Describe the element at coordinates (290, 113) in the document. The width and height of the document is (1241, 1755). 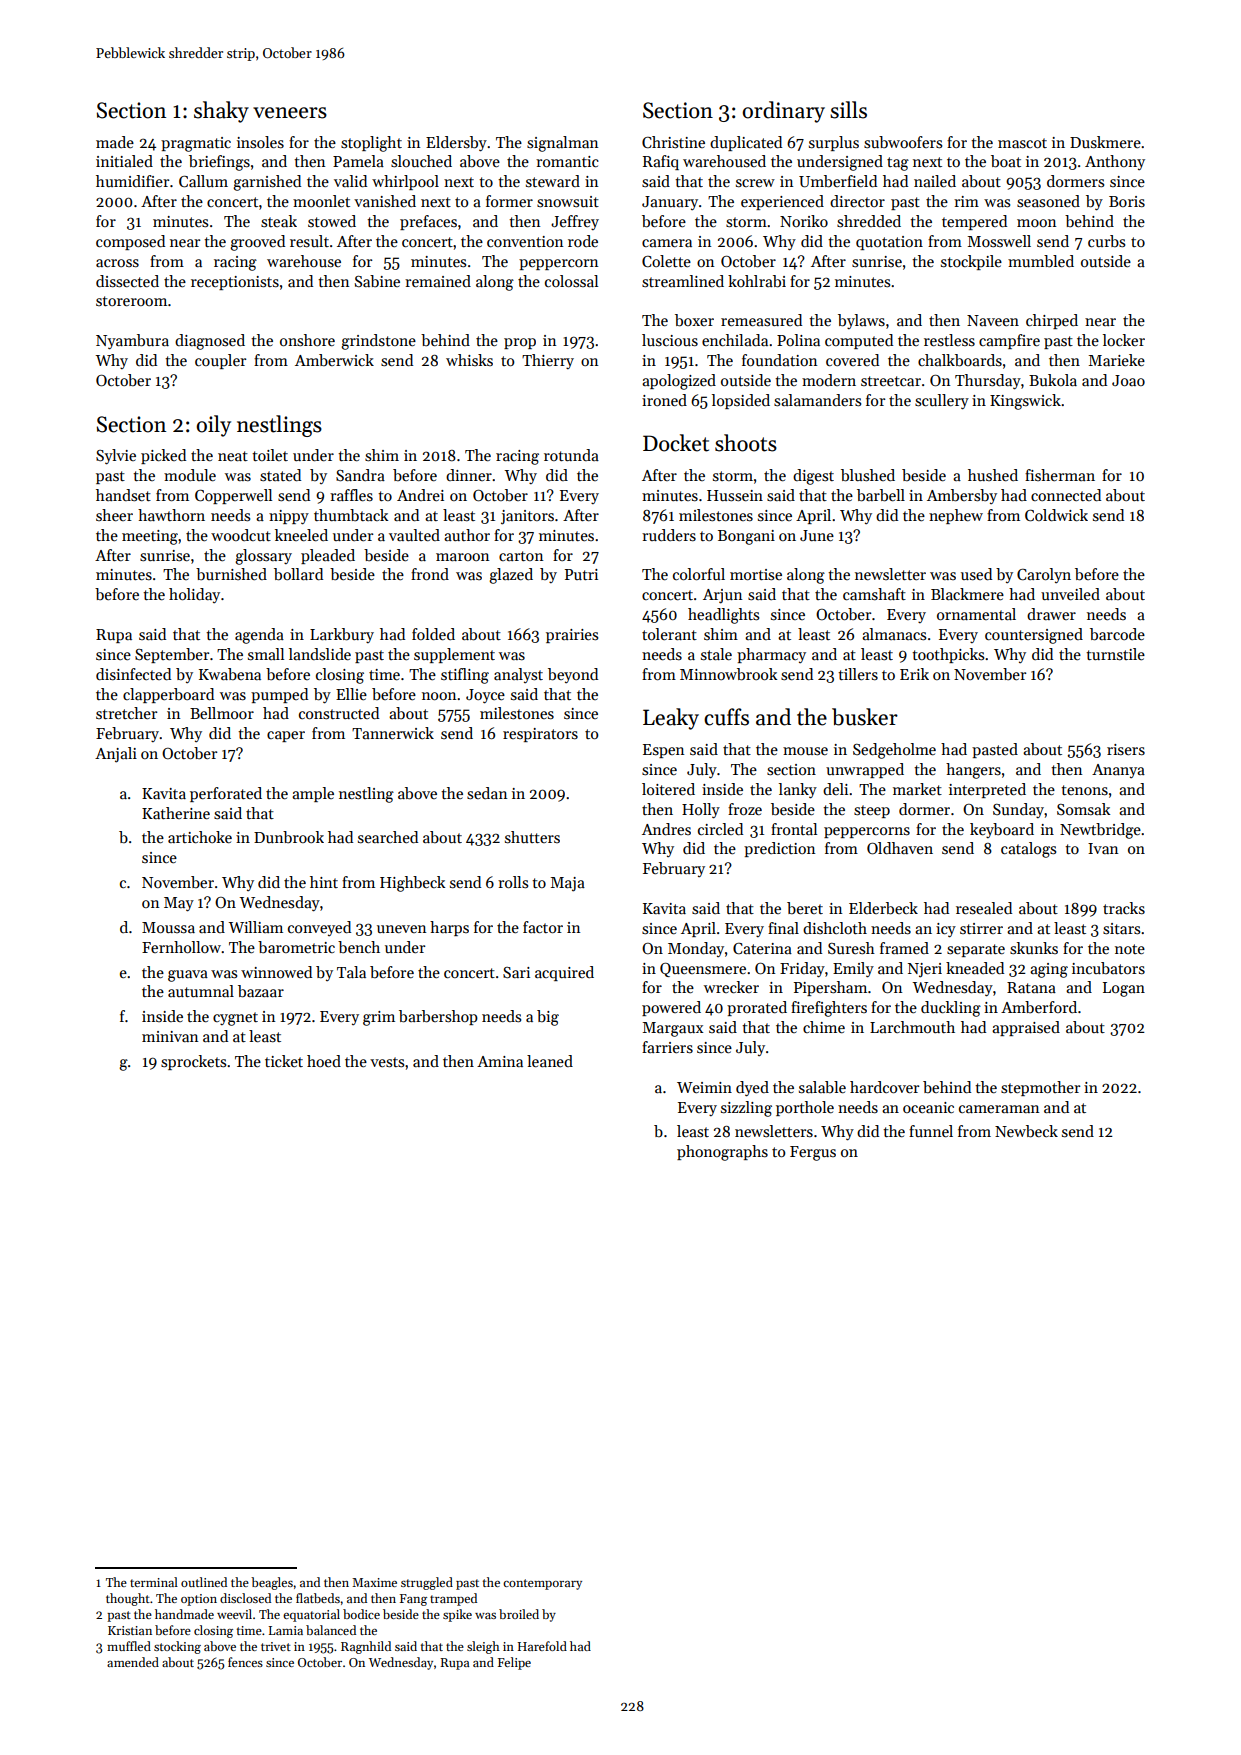
I see `veneers` at that location.
